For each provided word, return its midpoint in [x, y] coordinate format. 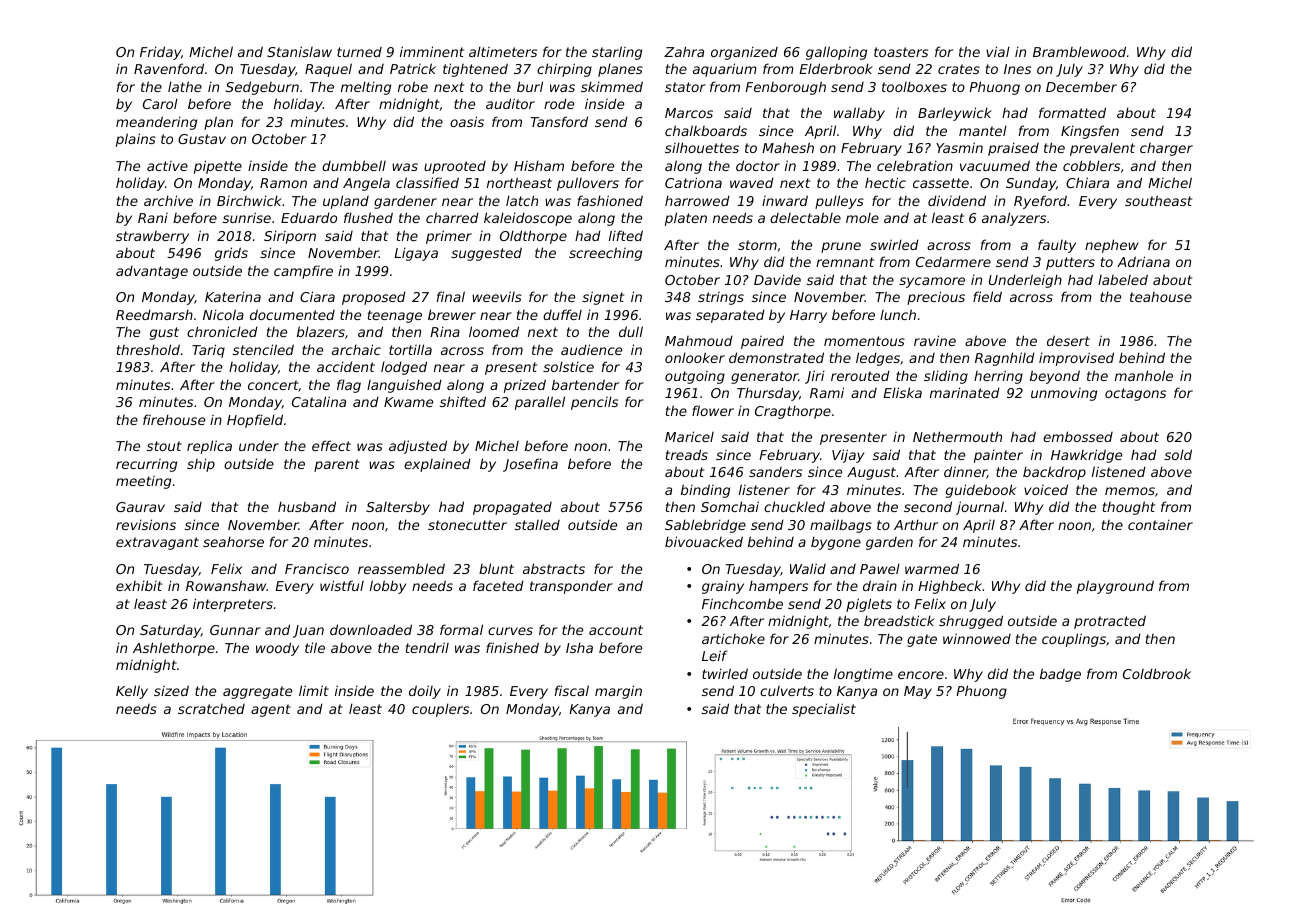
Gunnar [235, 630]
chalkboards [706, 130]
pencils [594, 403]
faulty [1057, 246]
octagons [1135, 394]
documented [292, 314]
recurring [146, 465]
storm [757, 245]
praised [1013, 149]
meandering [156, 123]
